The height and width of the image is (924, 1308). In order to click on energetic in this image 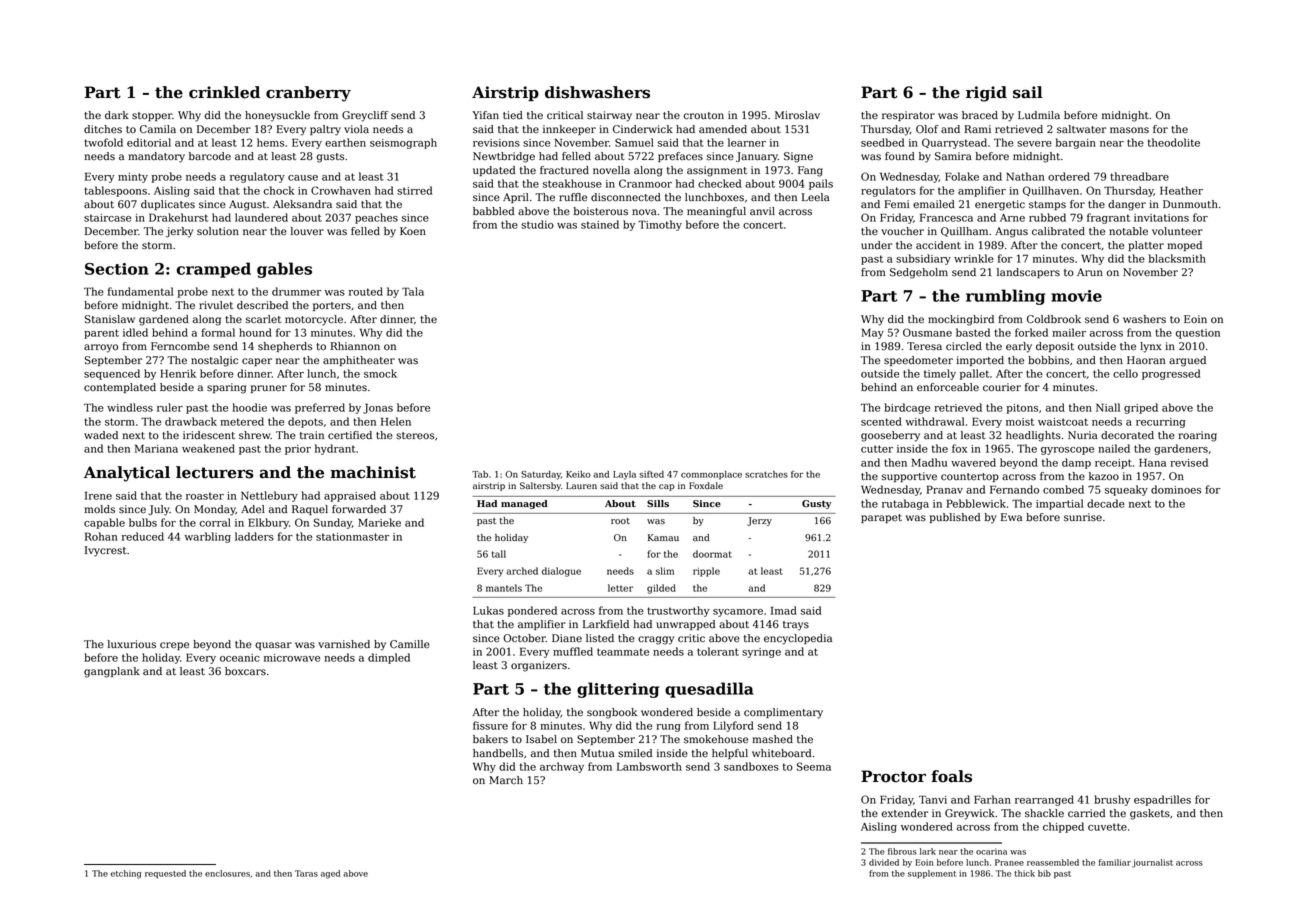, I will do `click(1000, 205)`.
